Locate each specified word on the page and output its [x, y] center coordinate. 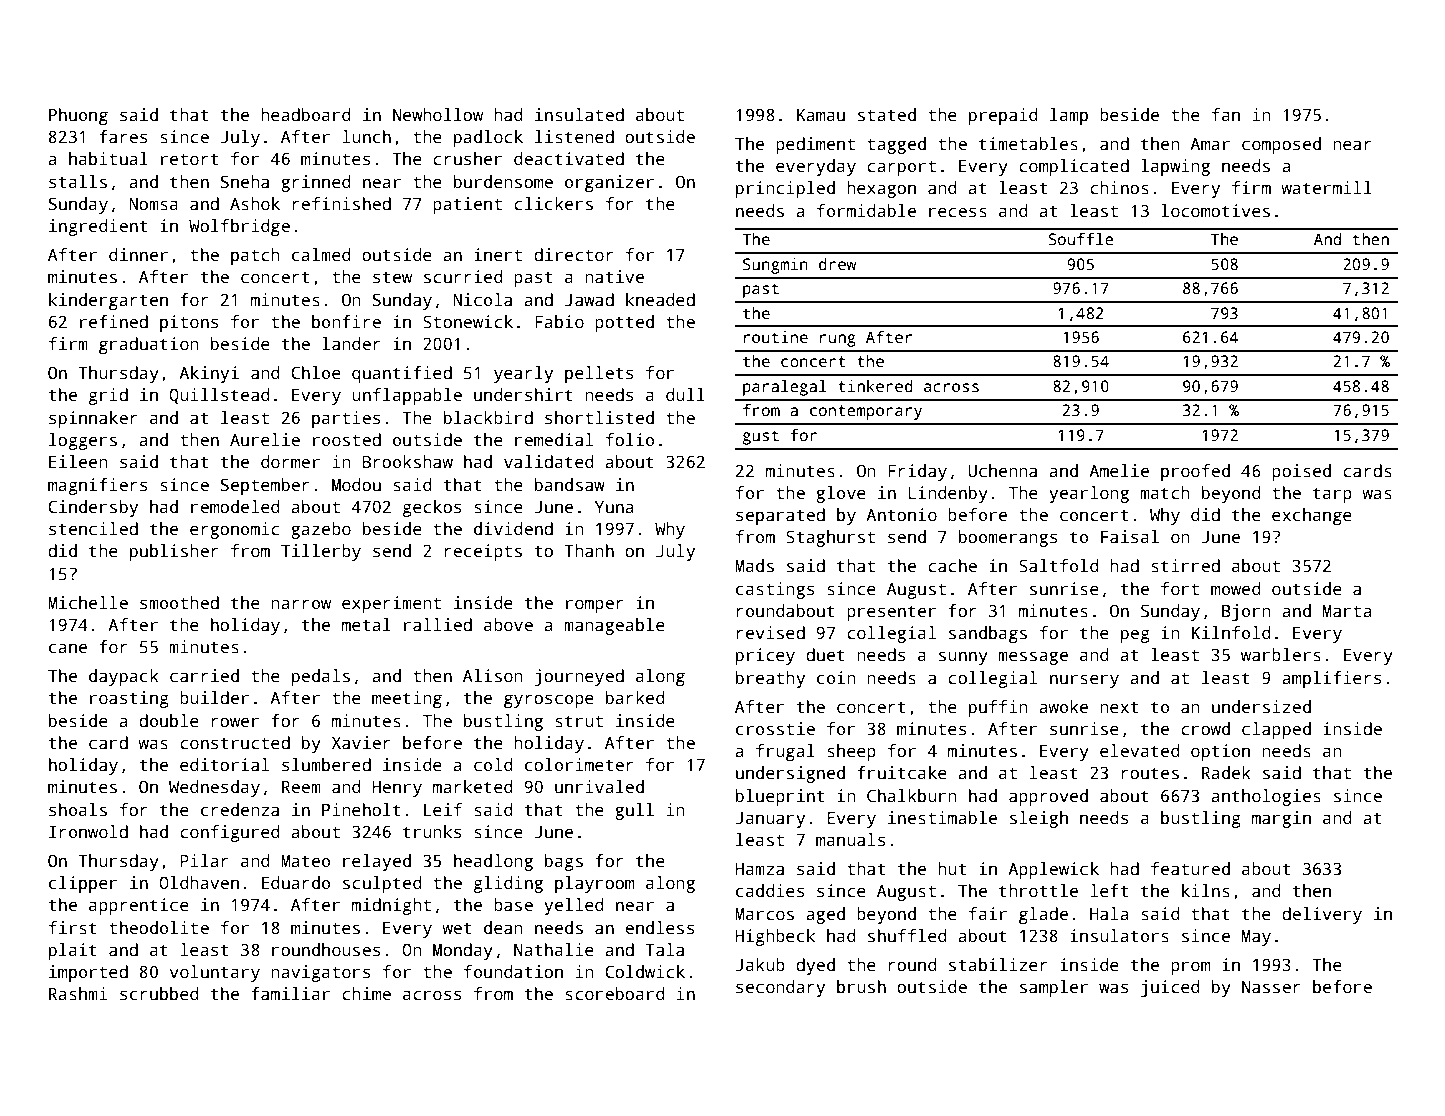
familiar [290, 994]
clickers [553, 204]
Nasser [1271, 987]
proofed [1195, 472]
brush [861, 987]
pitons [189, 323]
